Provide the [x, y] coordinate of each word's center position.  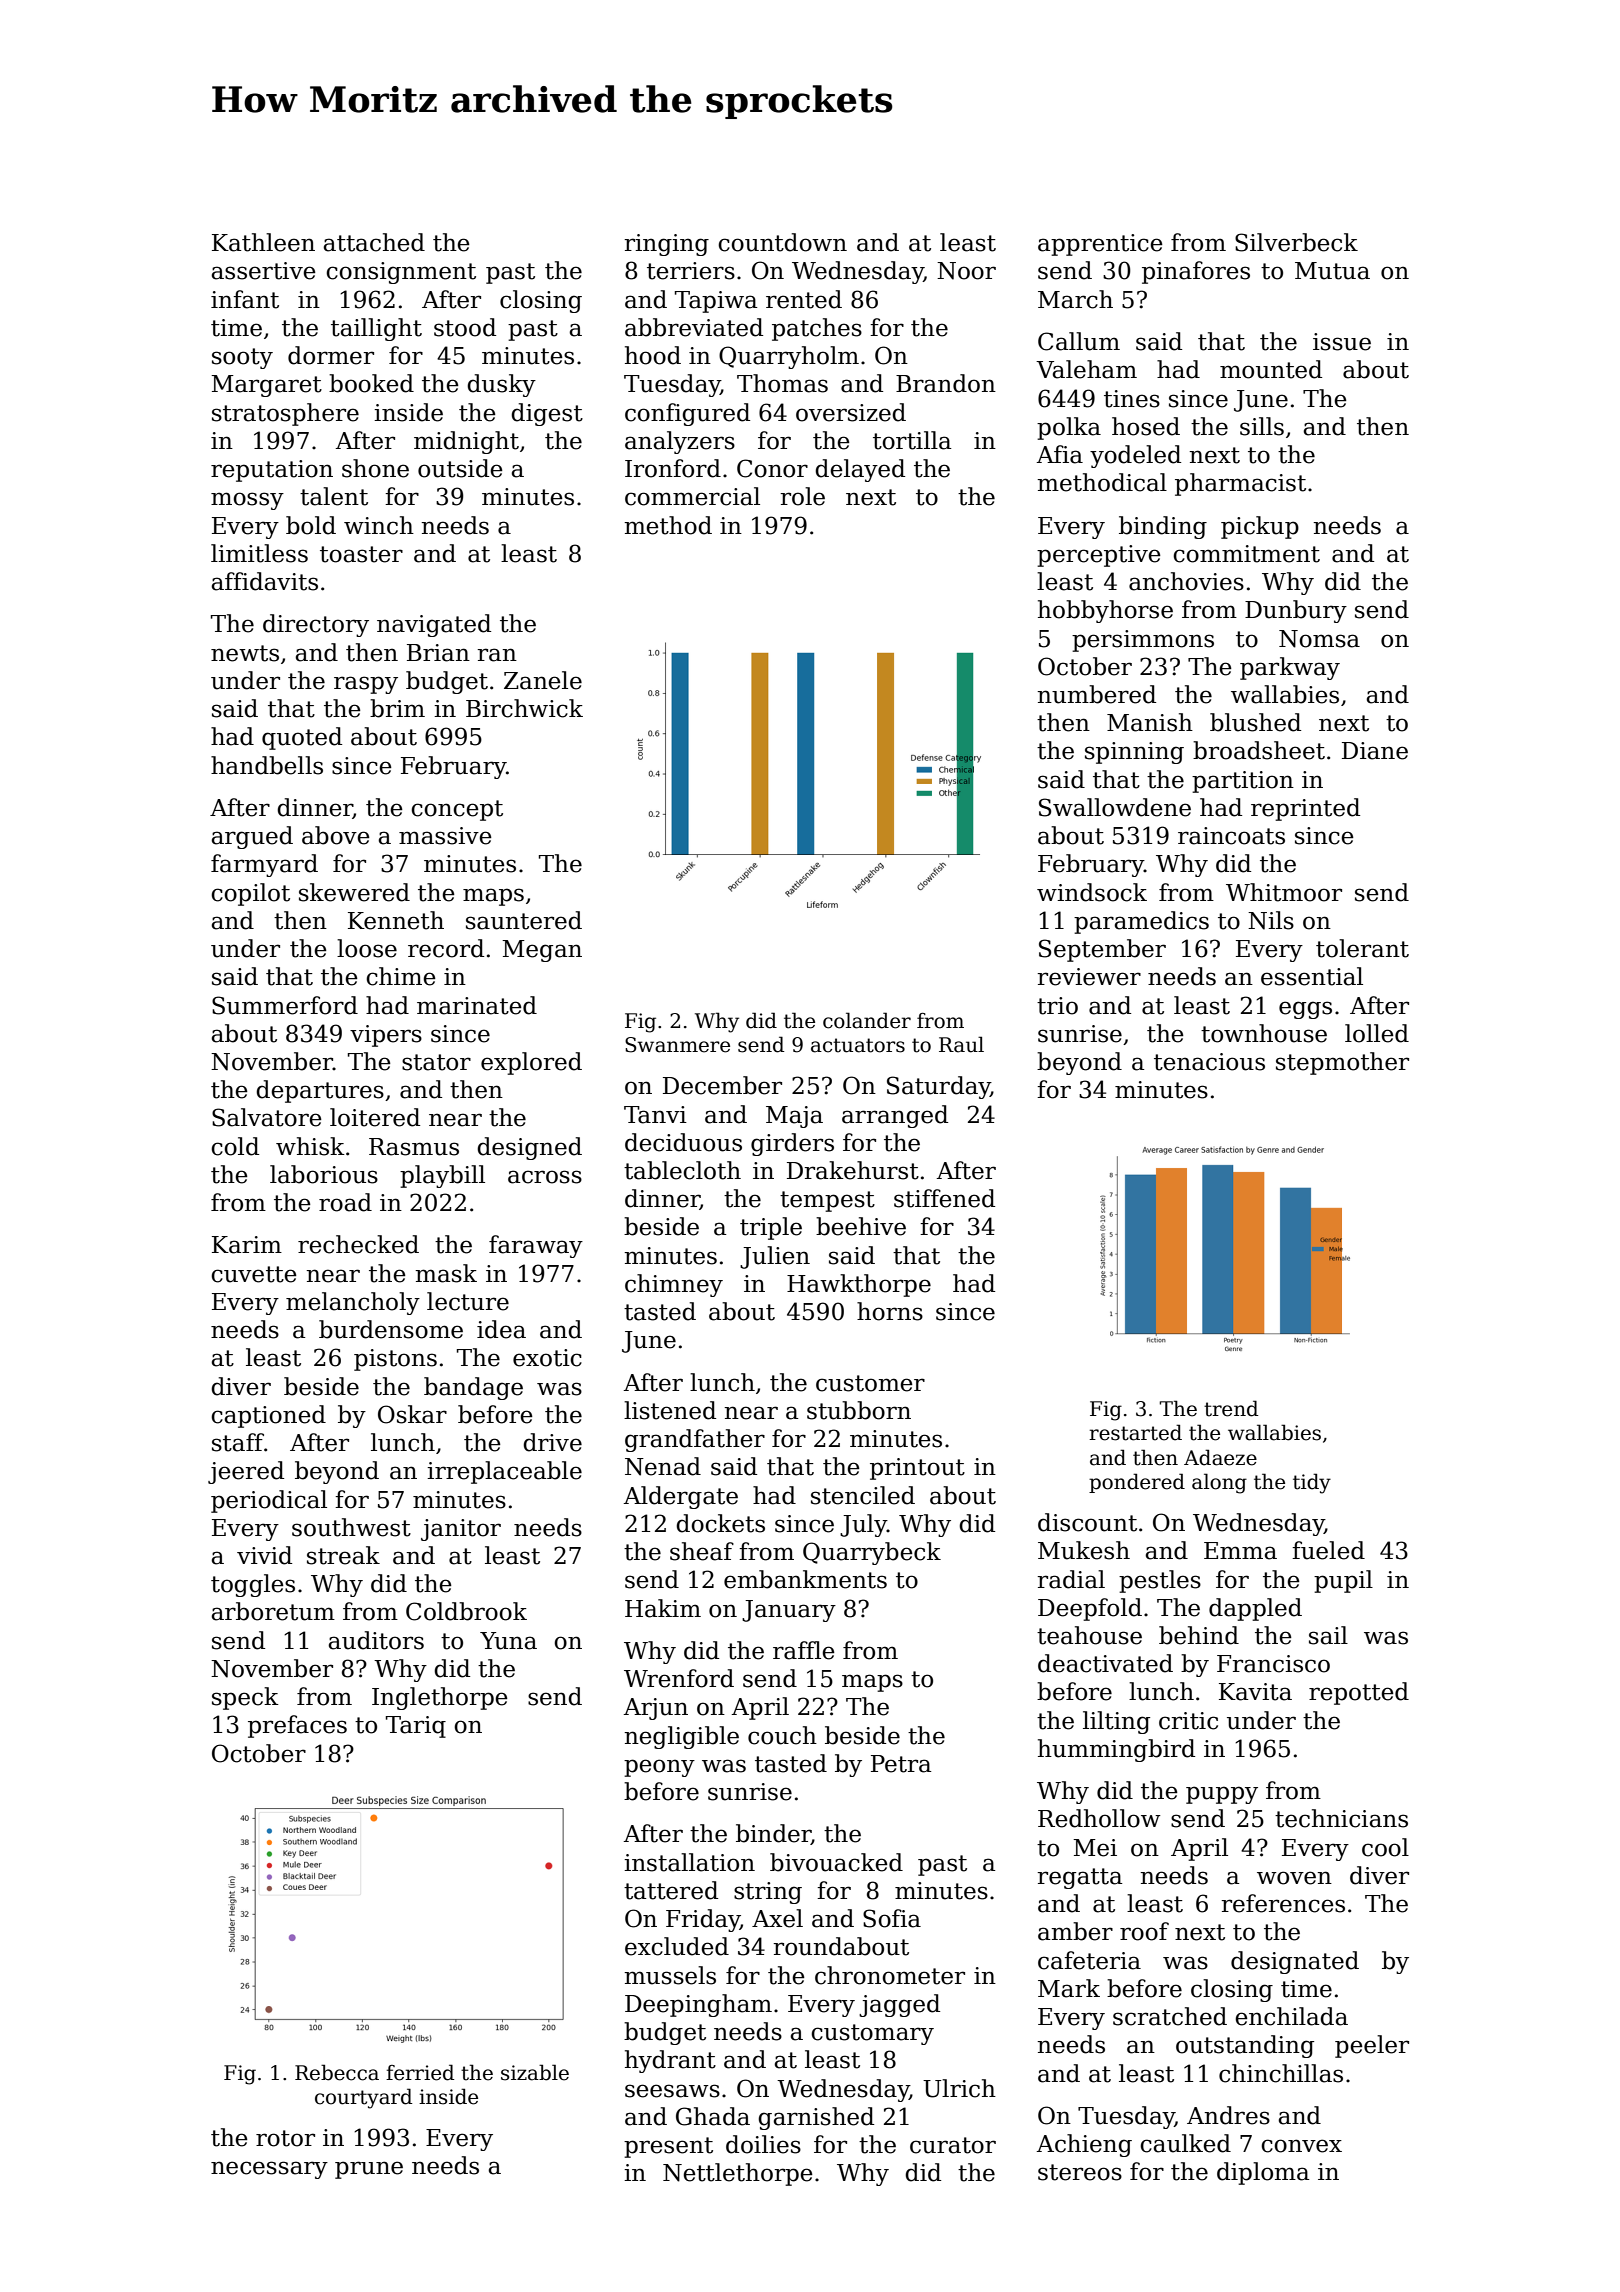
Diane [1375, 751]
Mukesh [1084, 1550]
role [802, 496]
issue [1342, 342]
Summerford [285, 1005]
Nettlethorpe [738, 2174]
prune [369, 2170]
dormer [331, 355]
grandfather [695, 1440]
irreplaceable [504, 1472]
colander [867, 1020]
